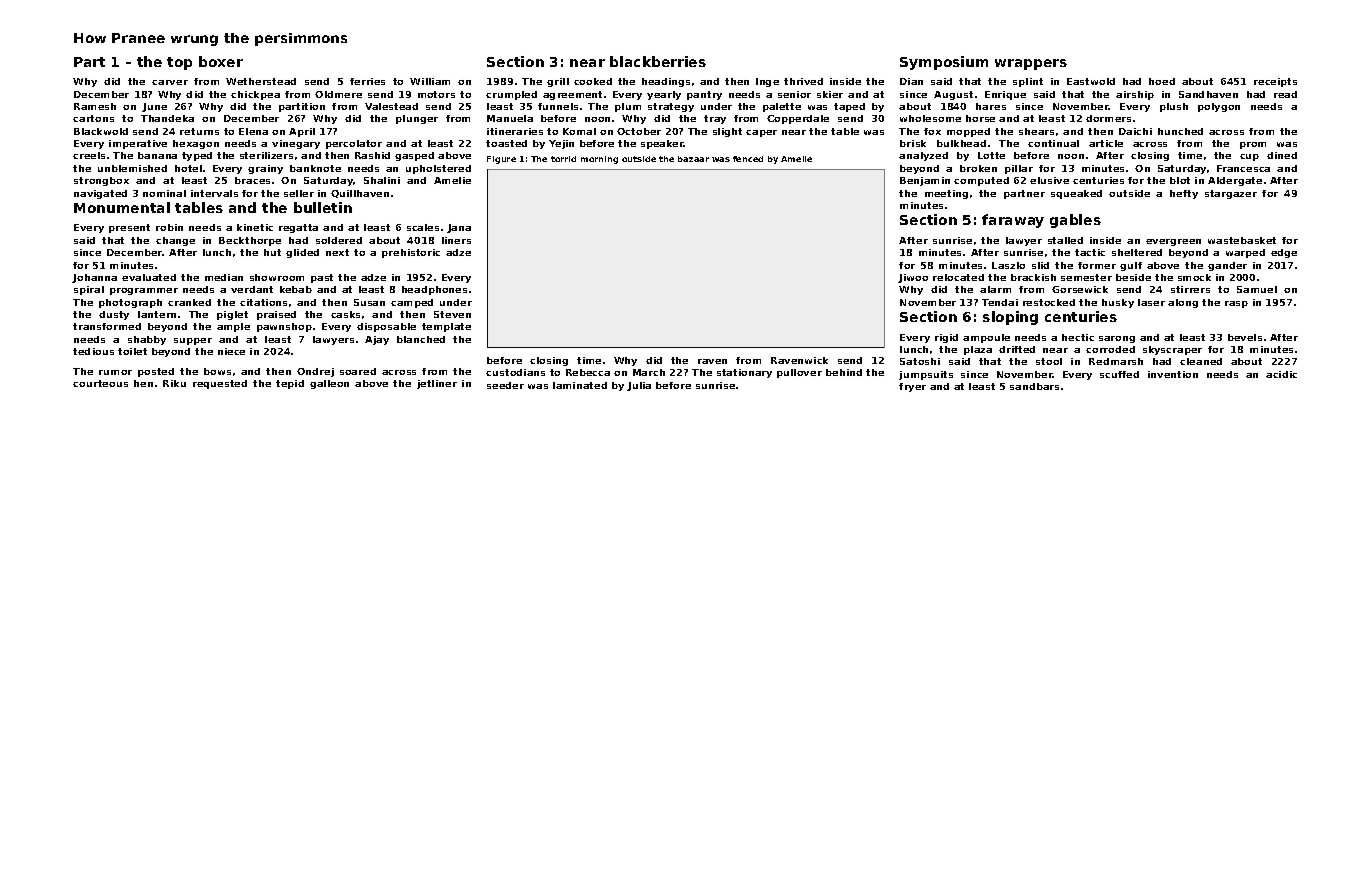 The height and width of the page is (887, 1372). What do you see at coordinates (452, 314) in the page?
I see `Steven` at bounding box center [452, 314].
